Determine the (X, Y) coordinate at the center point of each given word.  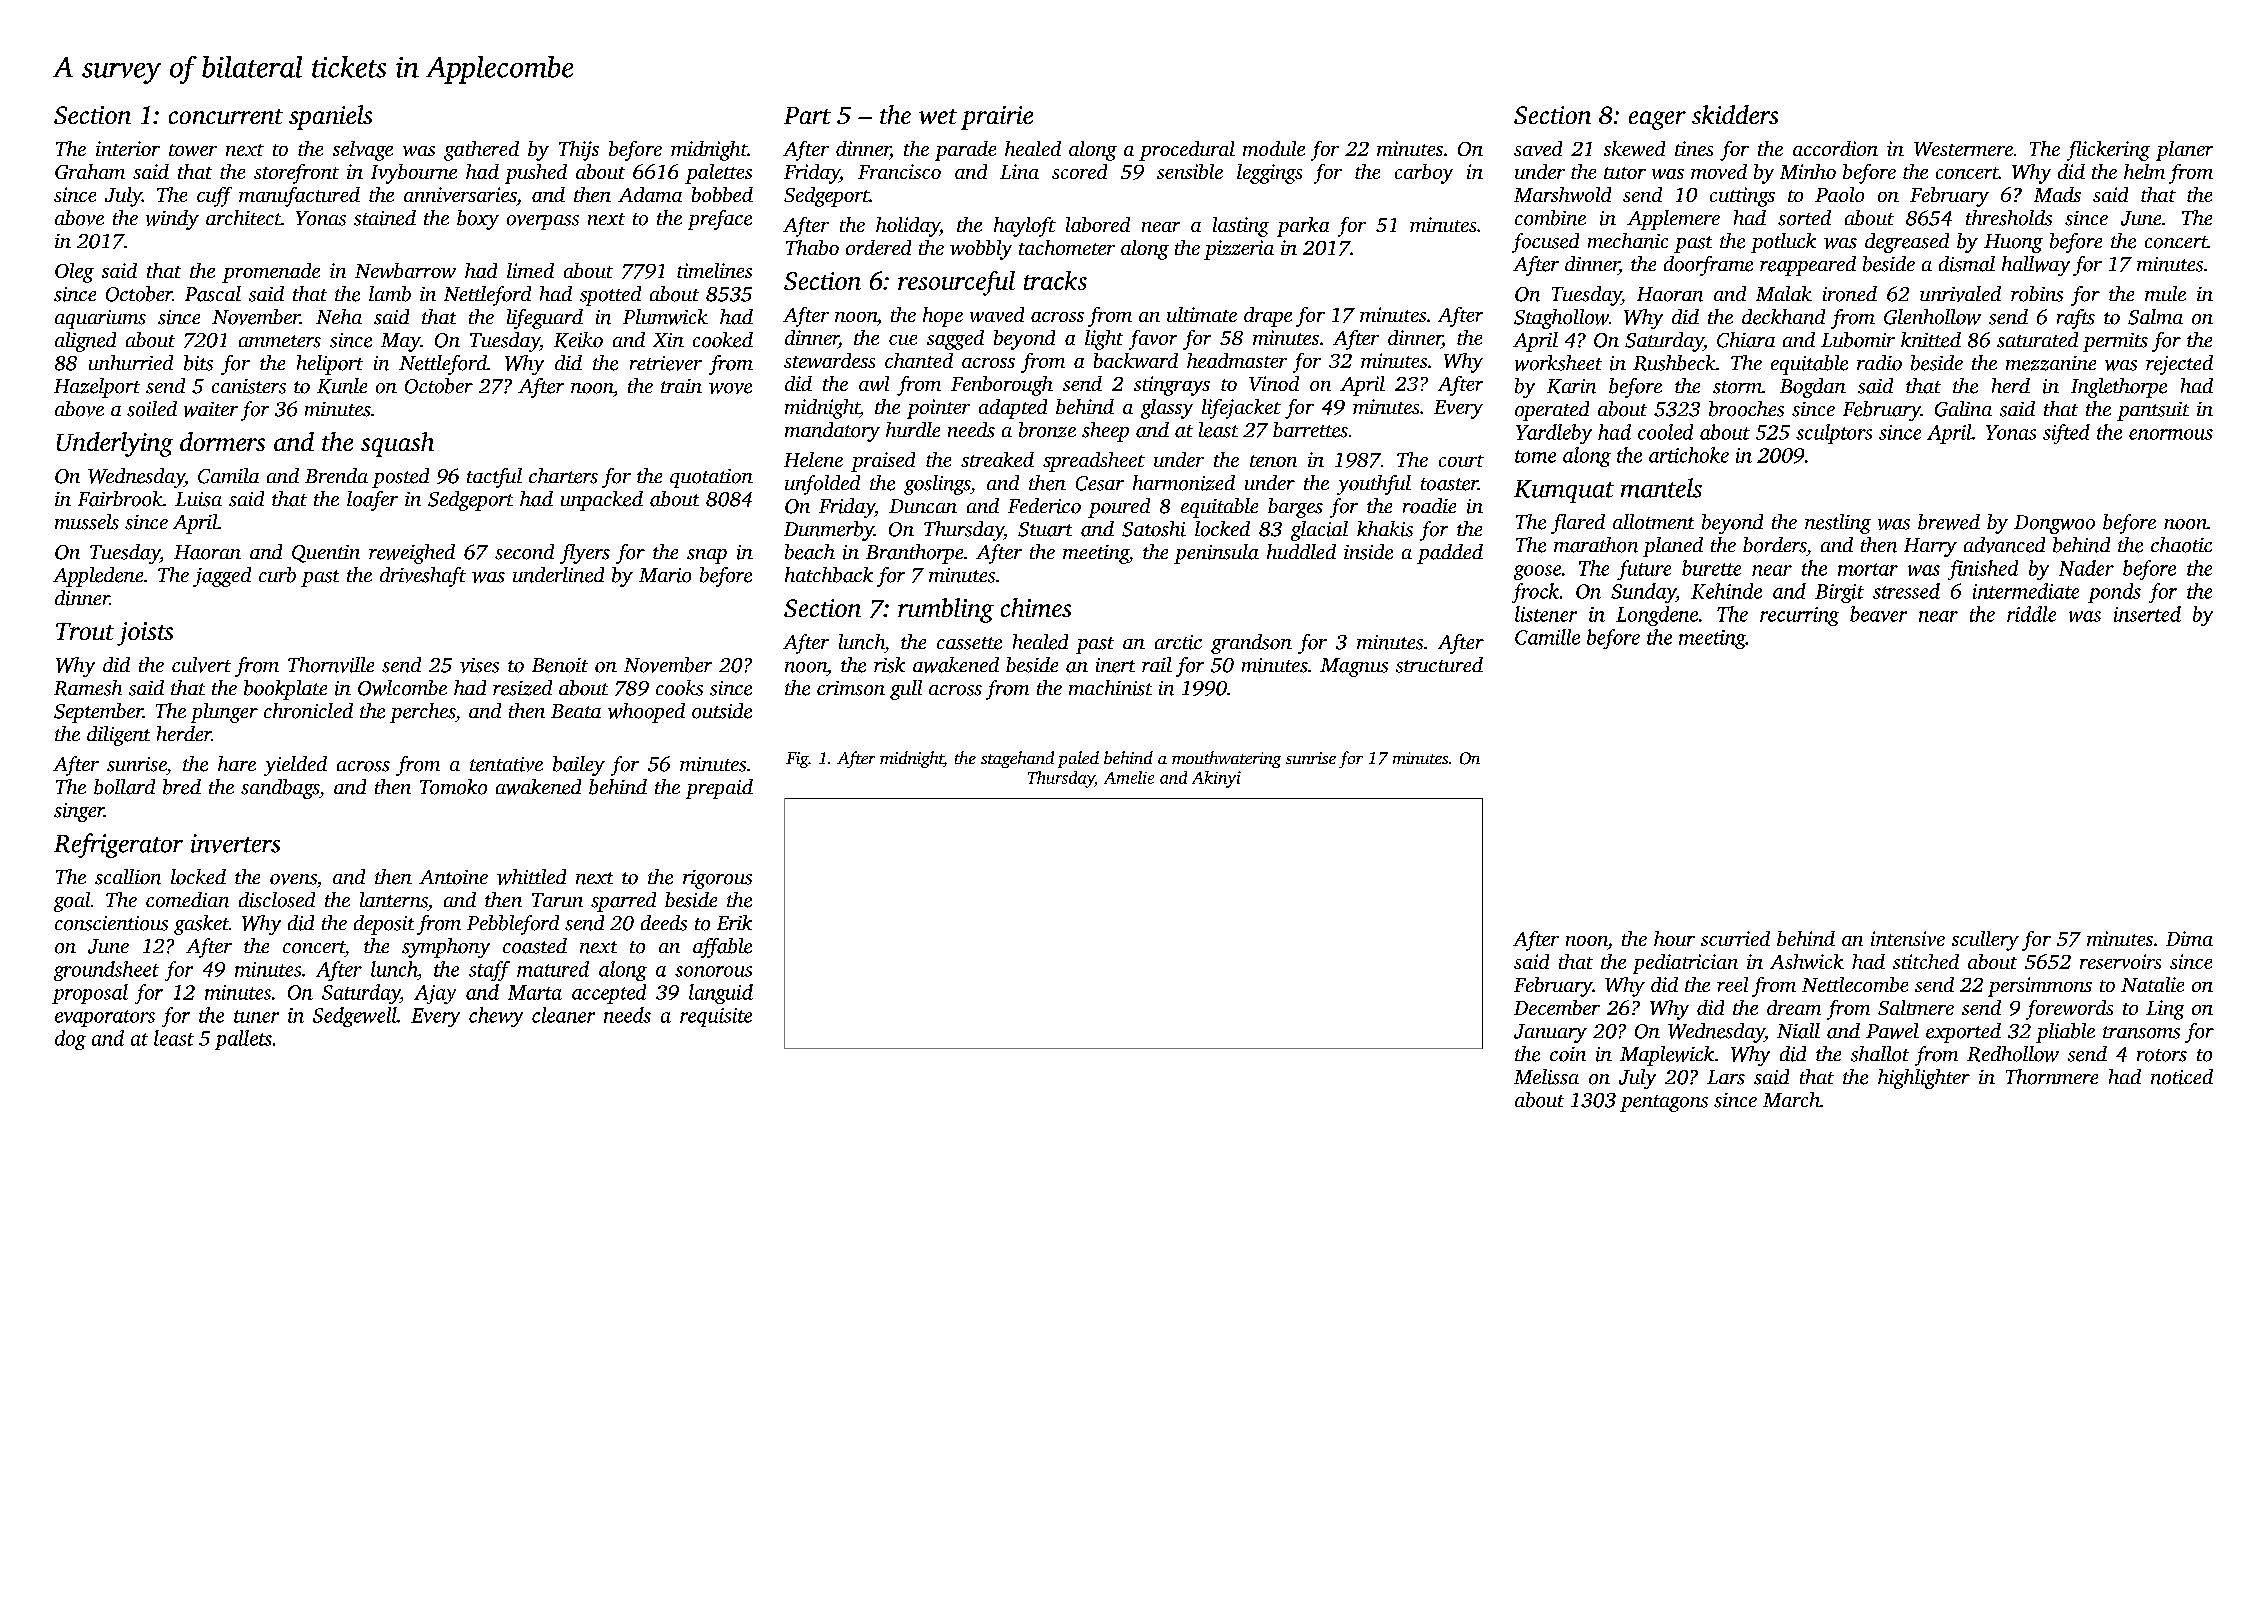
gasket (201, 925)
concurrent (226, 116)
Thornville (331, 665)
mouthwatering (1226, 759)
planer (2184, 151)
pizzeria (1239, 250)
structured (1439, 665)
